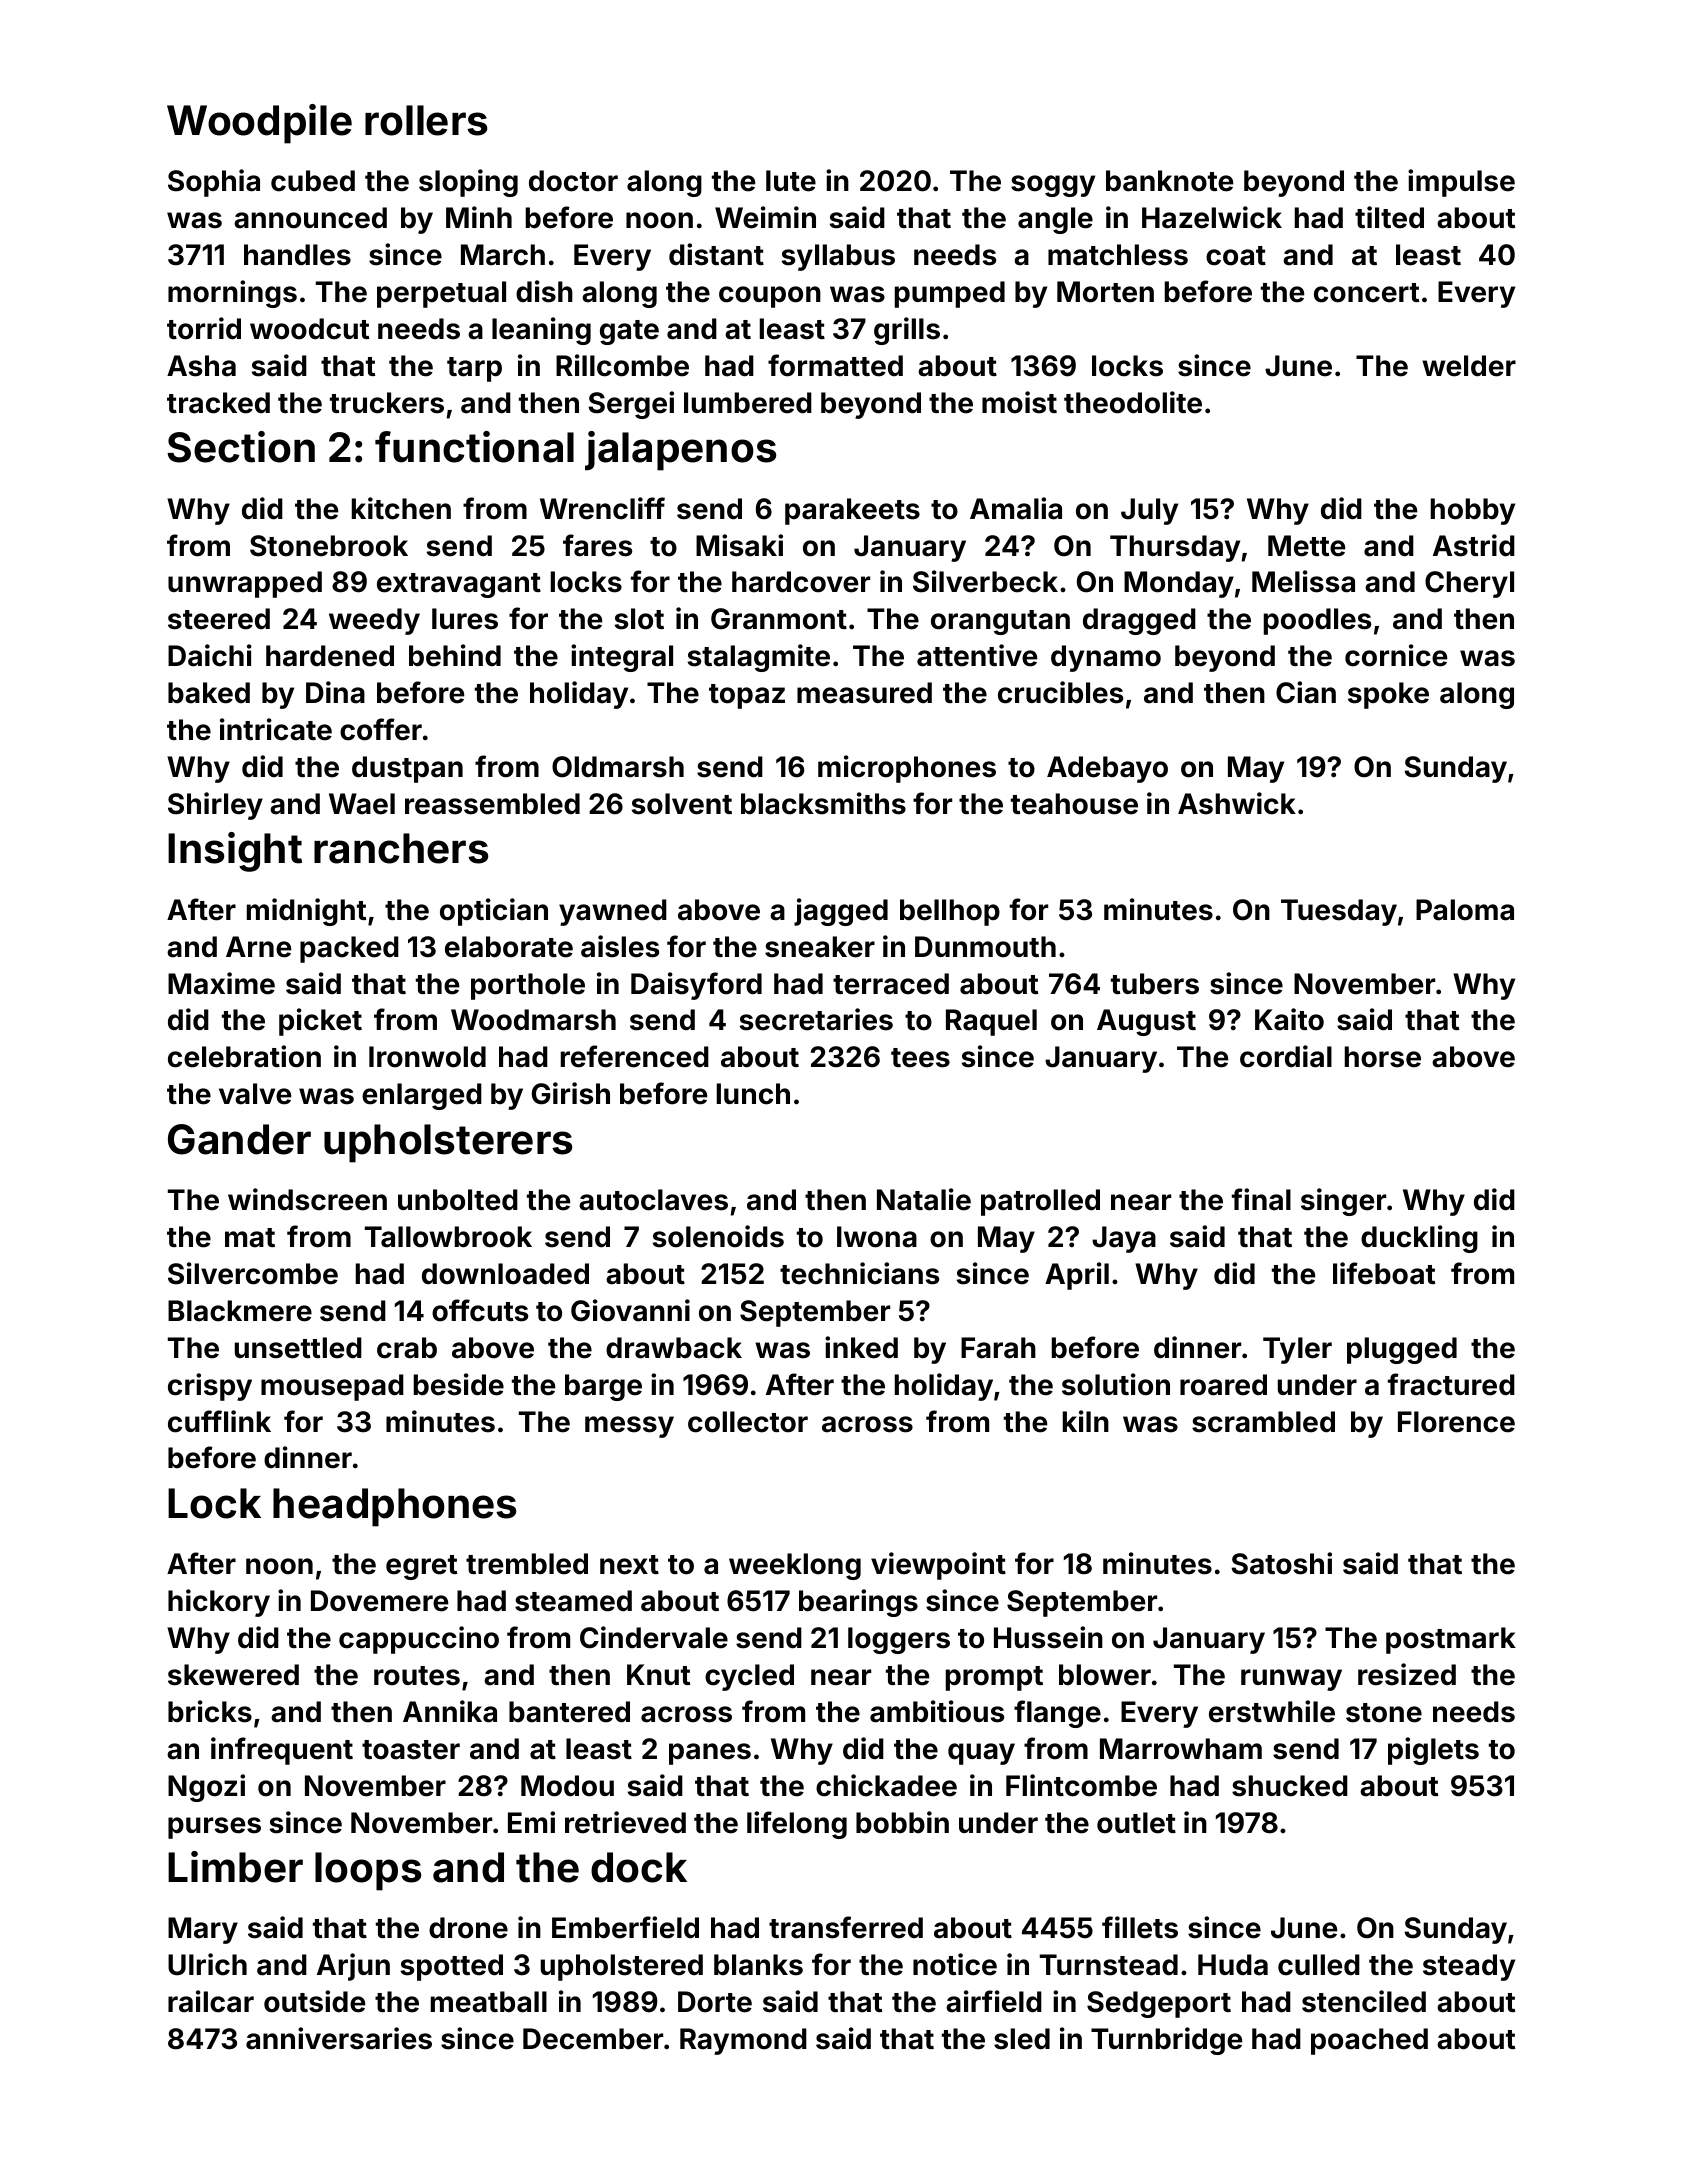  What do you see at coordinates (459, 585) in the page?
I see `extravagant` at bounding box center [459, 585].
